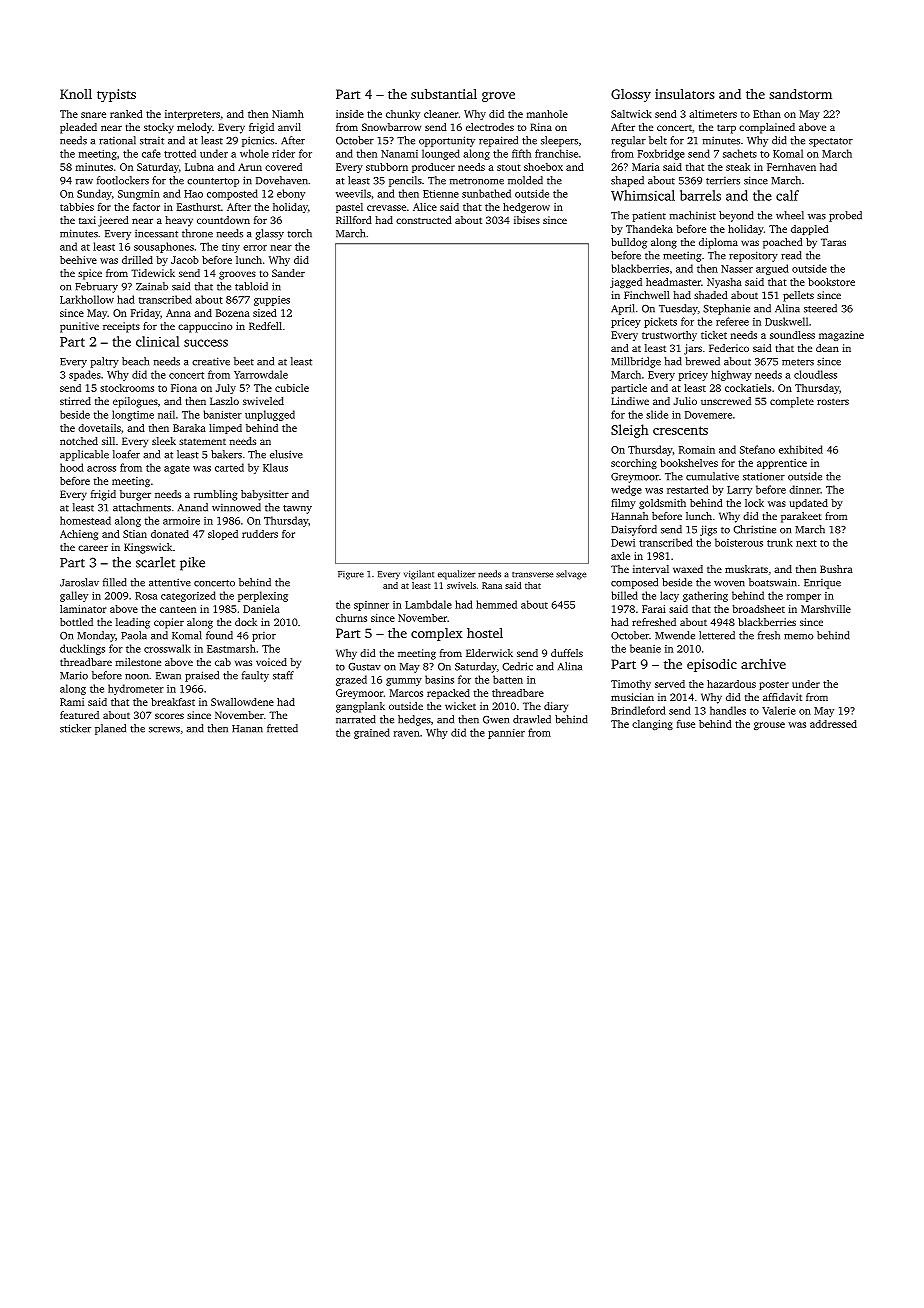  What do you see at coordinates (496, 604) in the document?
I see `hemmed` at bounding box center [496, 604].
